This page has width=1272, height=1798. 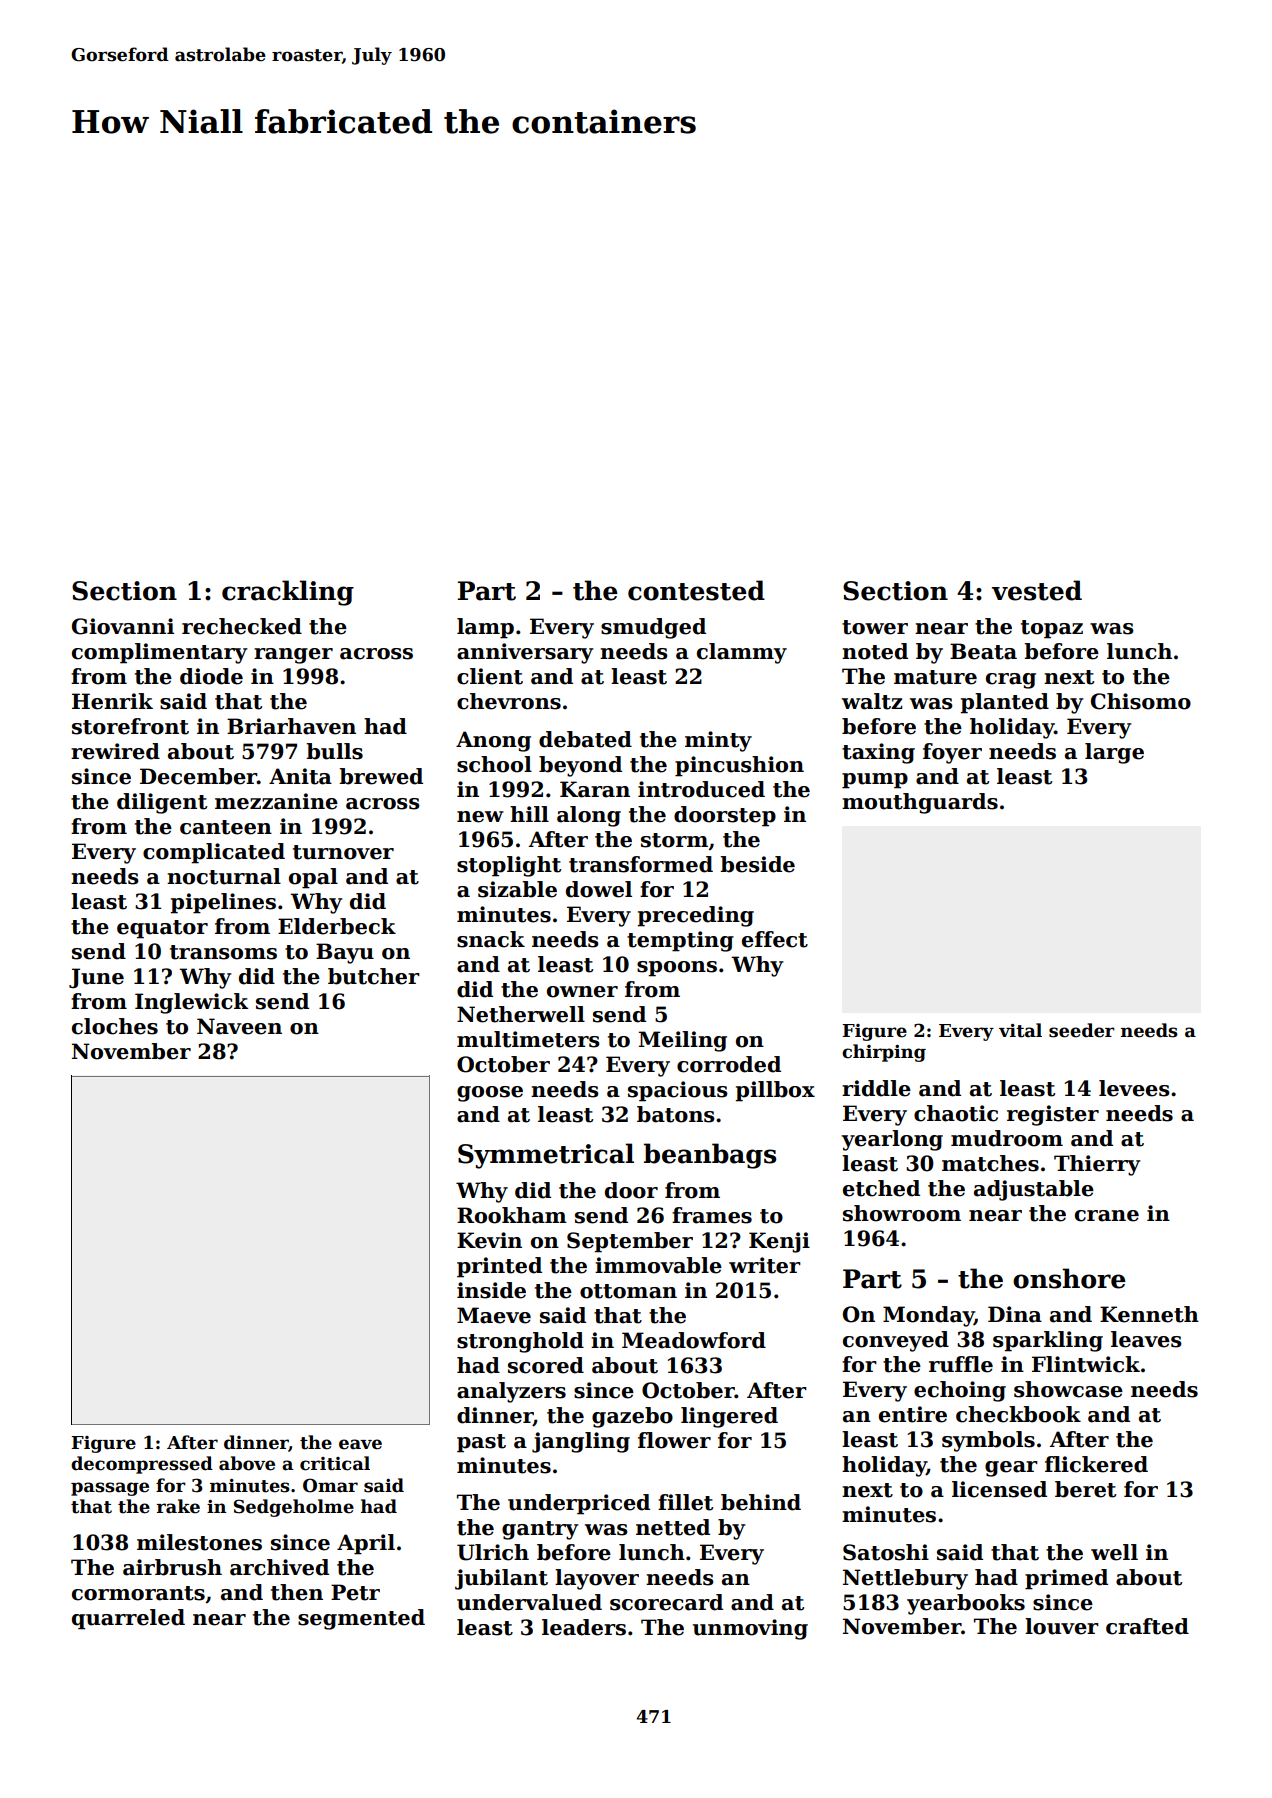 What do you see at coordinates (337, 926) in the page?
I see `Elderbeck` at bounding box center [337, 926].
